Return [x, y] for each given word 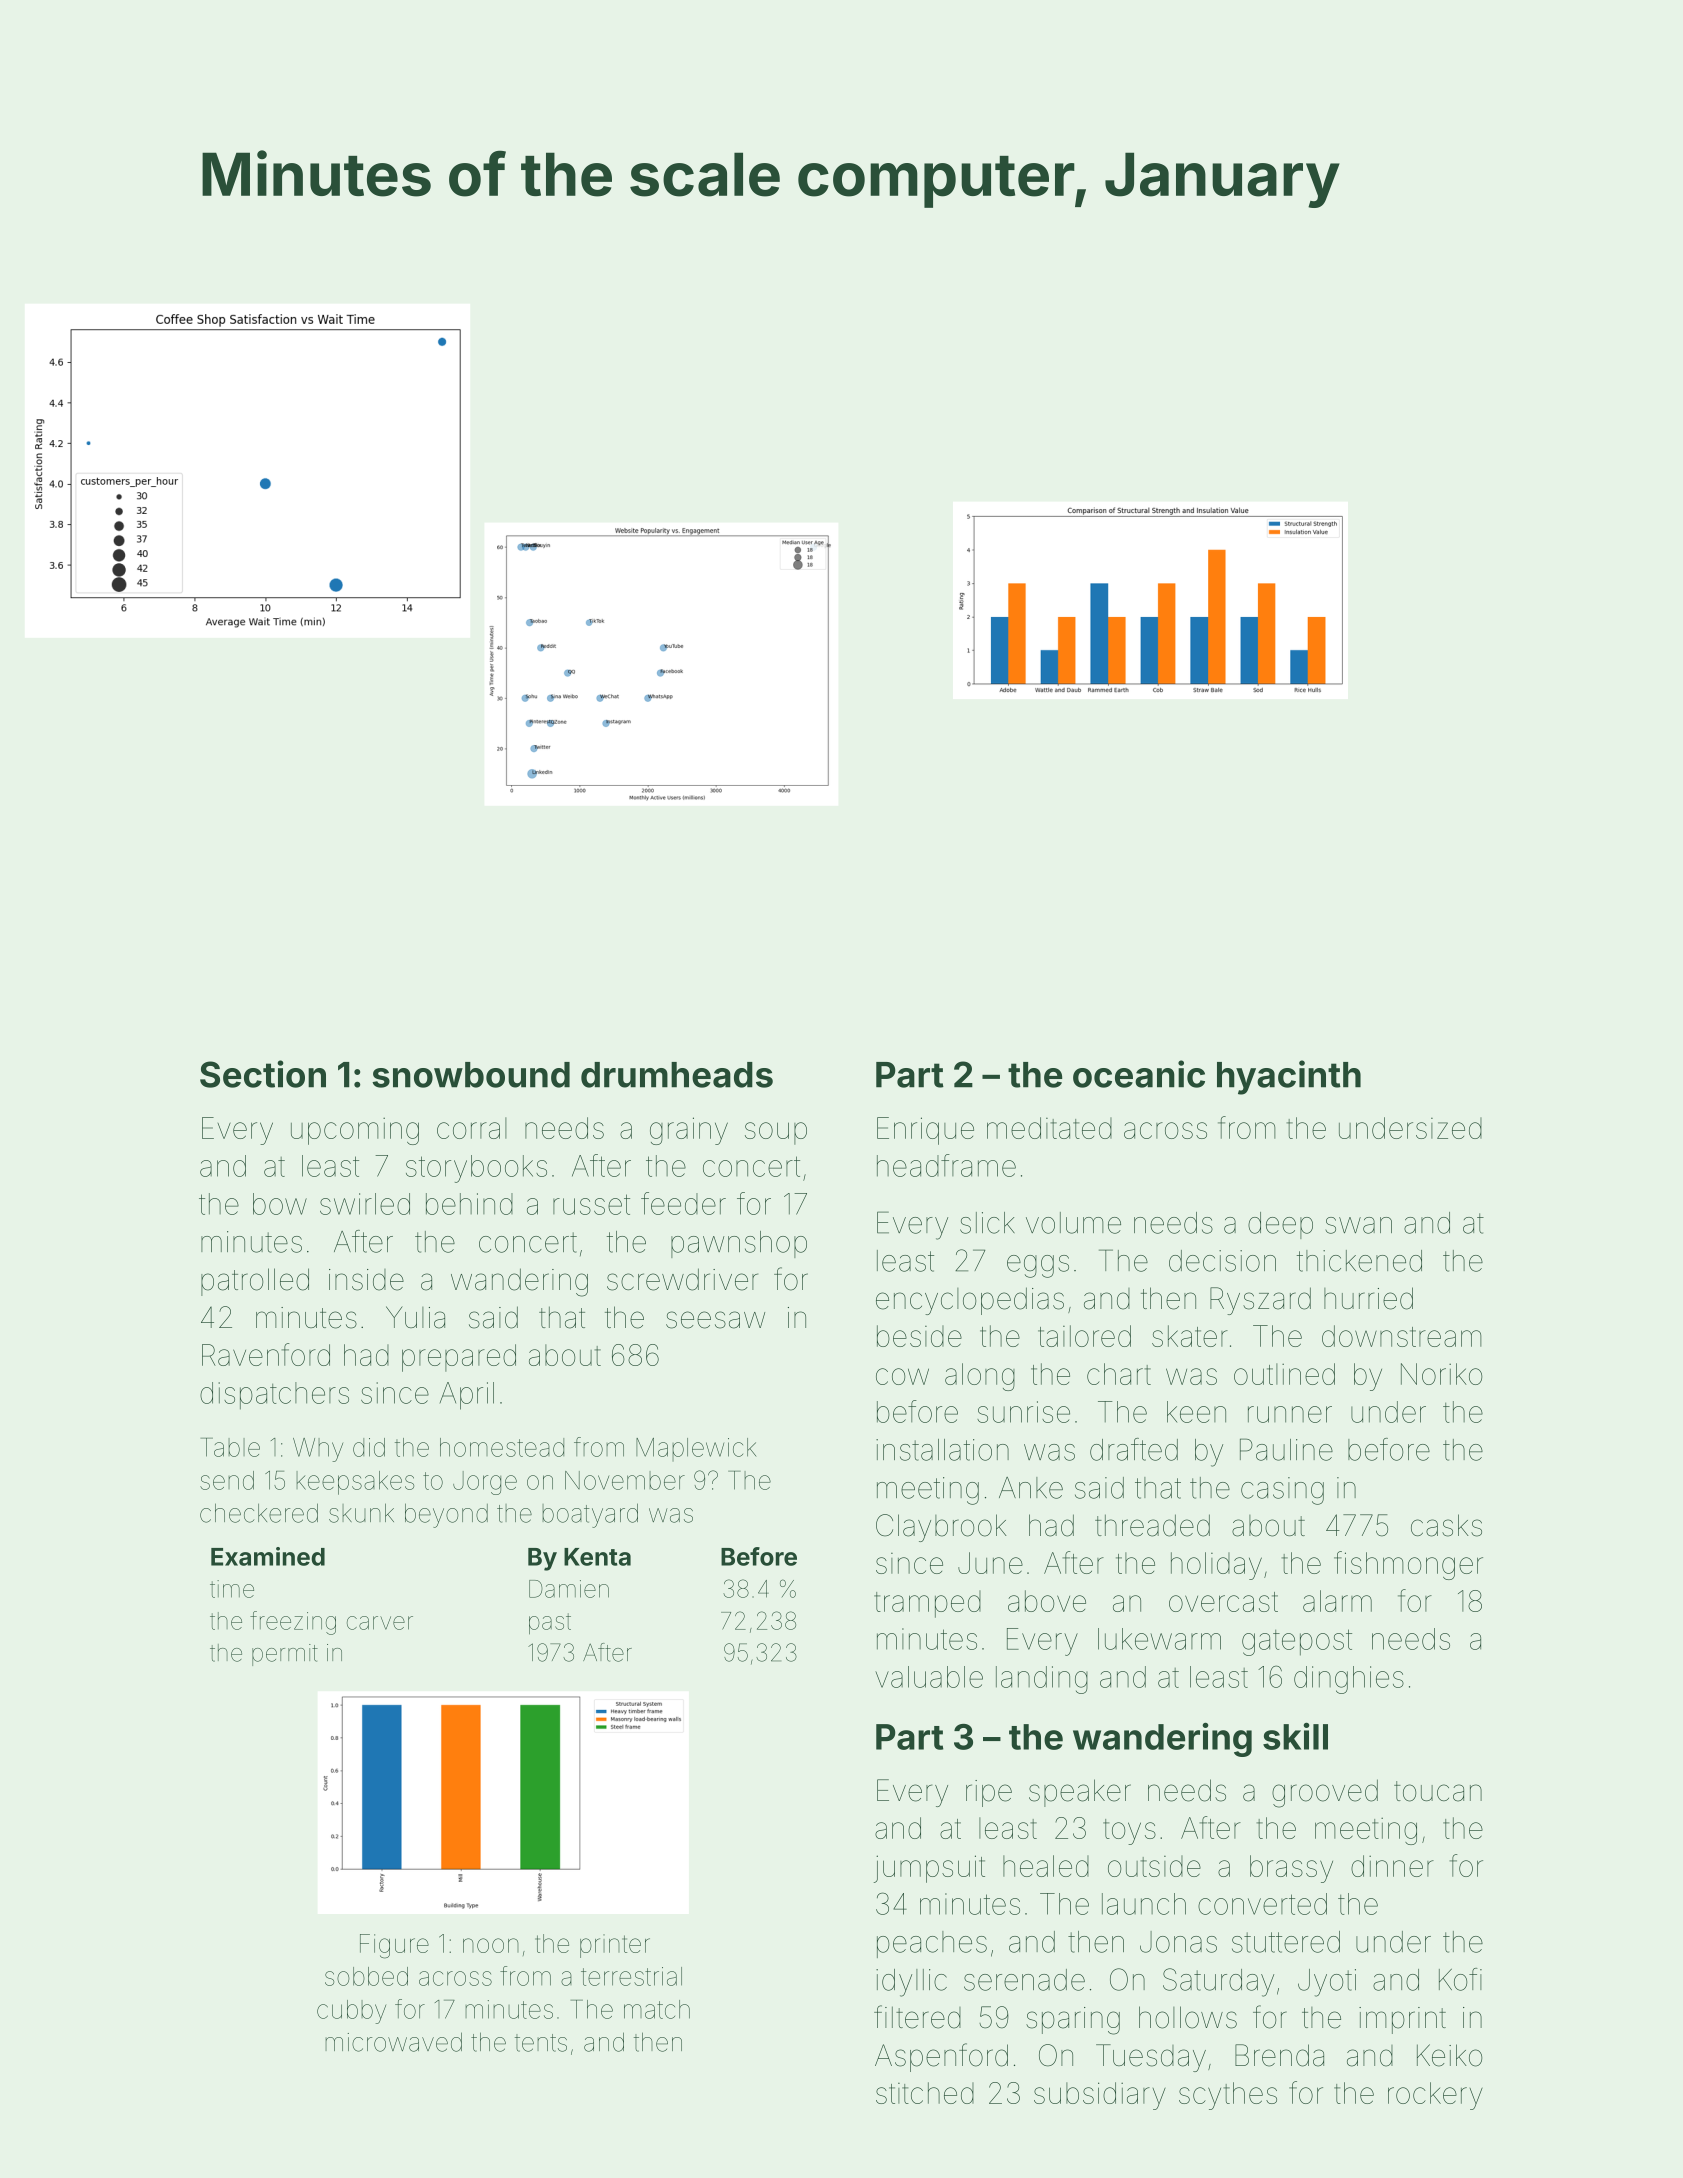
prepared [459, 1358]
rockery [1435, 2096]
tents [541, 2043]
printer [615, 1946]
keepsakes [355, 1483]
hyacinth [1289, 1077]
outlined [1284, 1374]
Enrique [925, 1131]
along [980, 1377]
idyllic [911, 1983]
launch [1144, 1904]
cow [902, 1376]
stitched [925, 2093]
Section [263, 1074]
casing [1282, 1491]
